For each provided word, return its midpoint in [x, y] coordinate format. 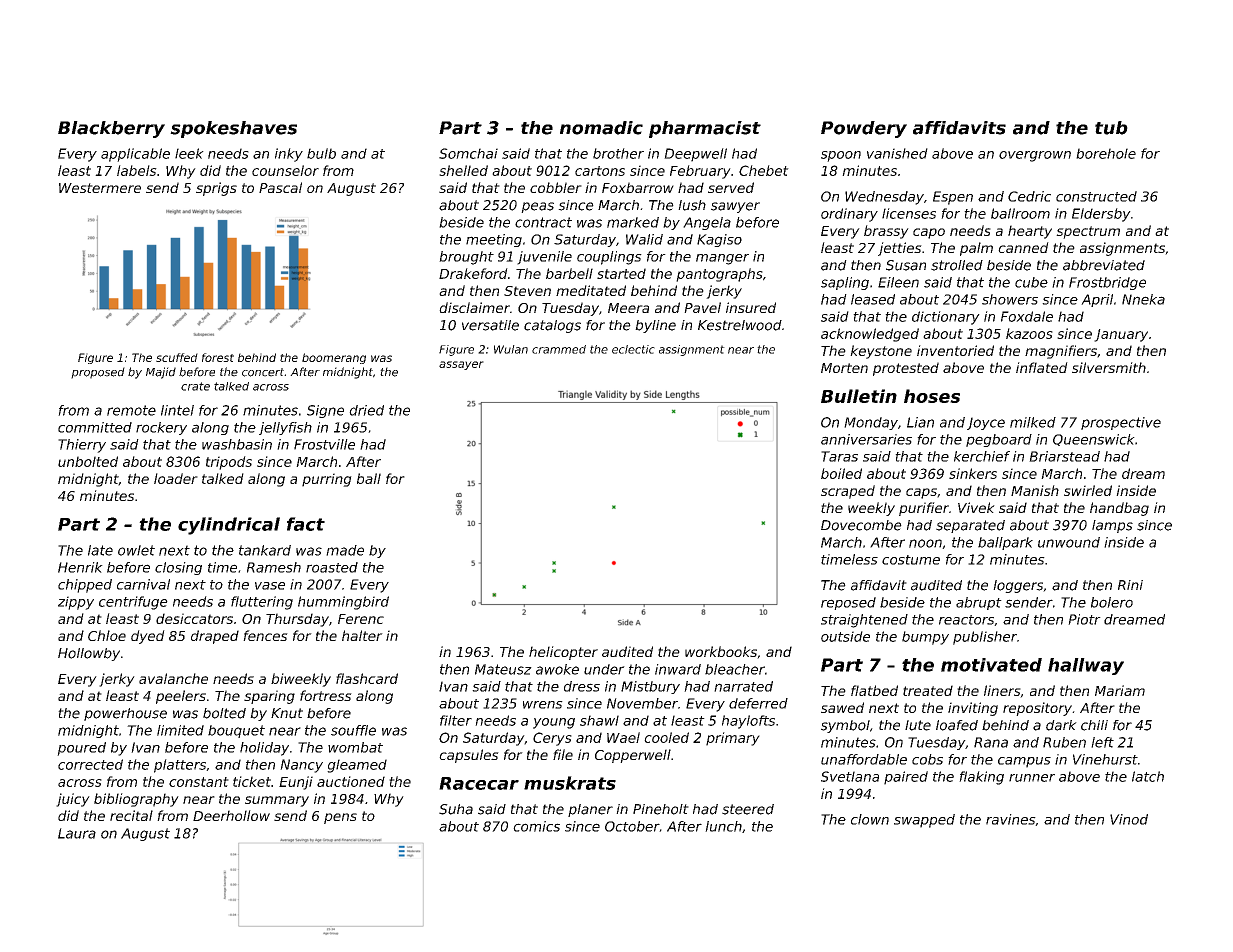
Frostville [324, 444]
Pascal [280, 187]
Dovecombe [861, 525]
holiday [264, 749]
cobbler [556, 187]
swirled [1088, 490]
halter [362, 635]
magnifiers [1061, 352]
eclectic [633, 349]
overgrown [1035, 156]
